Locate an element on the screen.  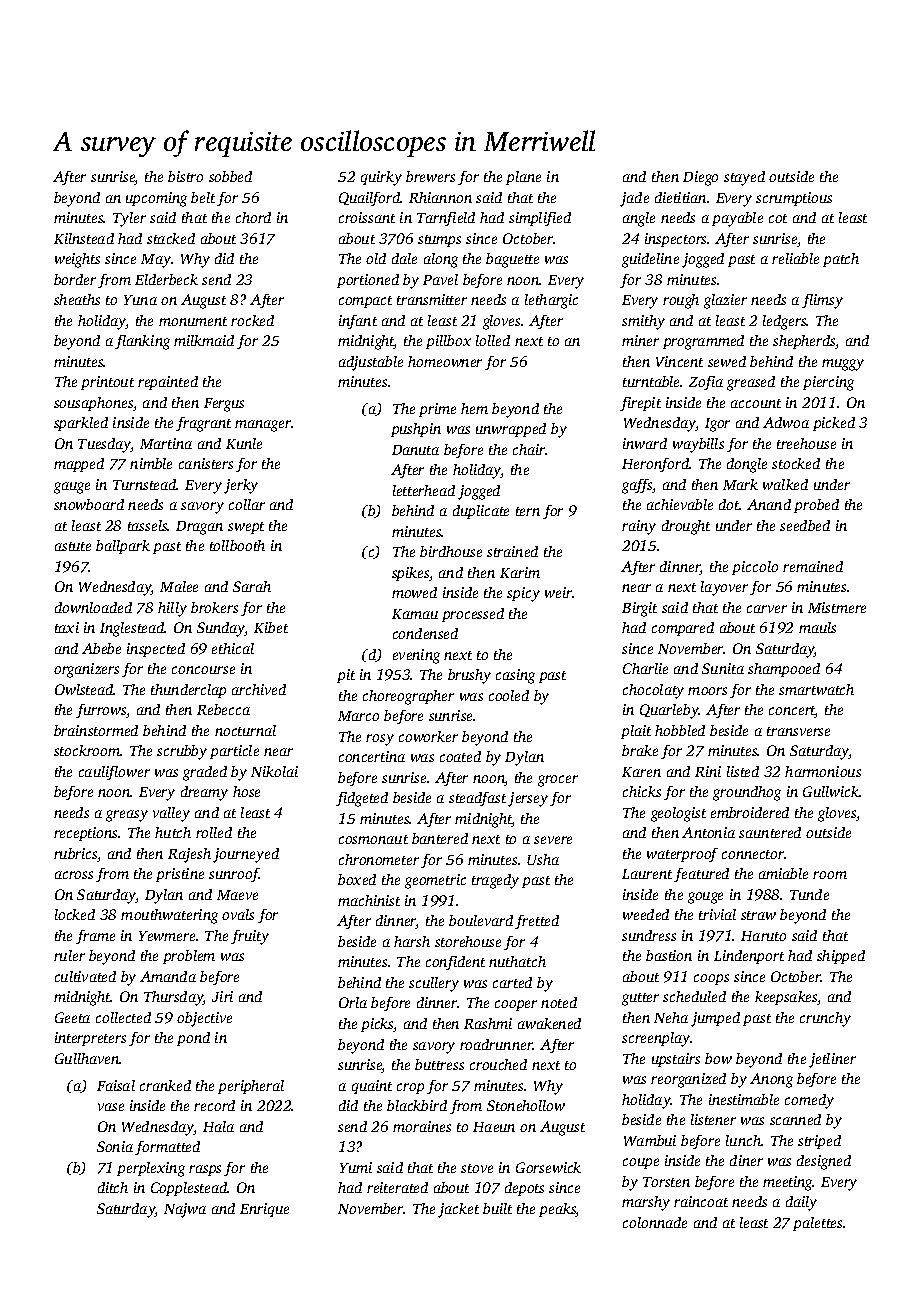
raincoat is located at coordinates (701, 1201).
